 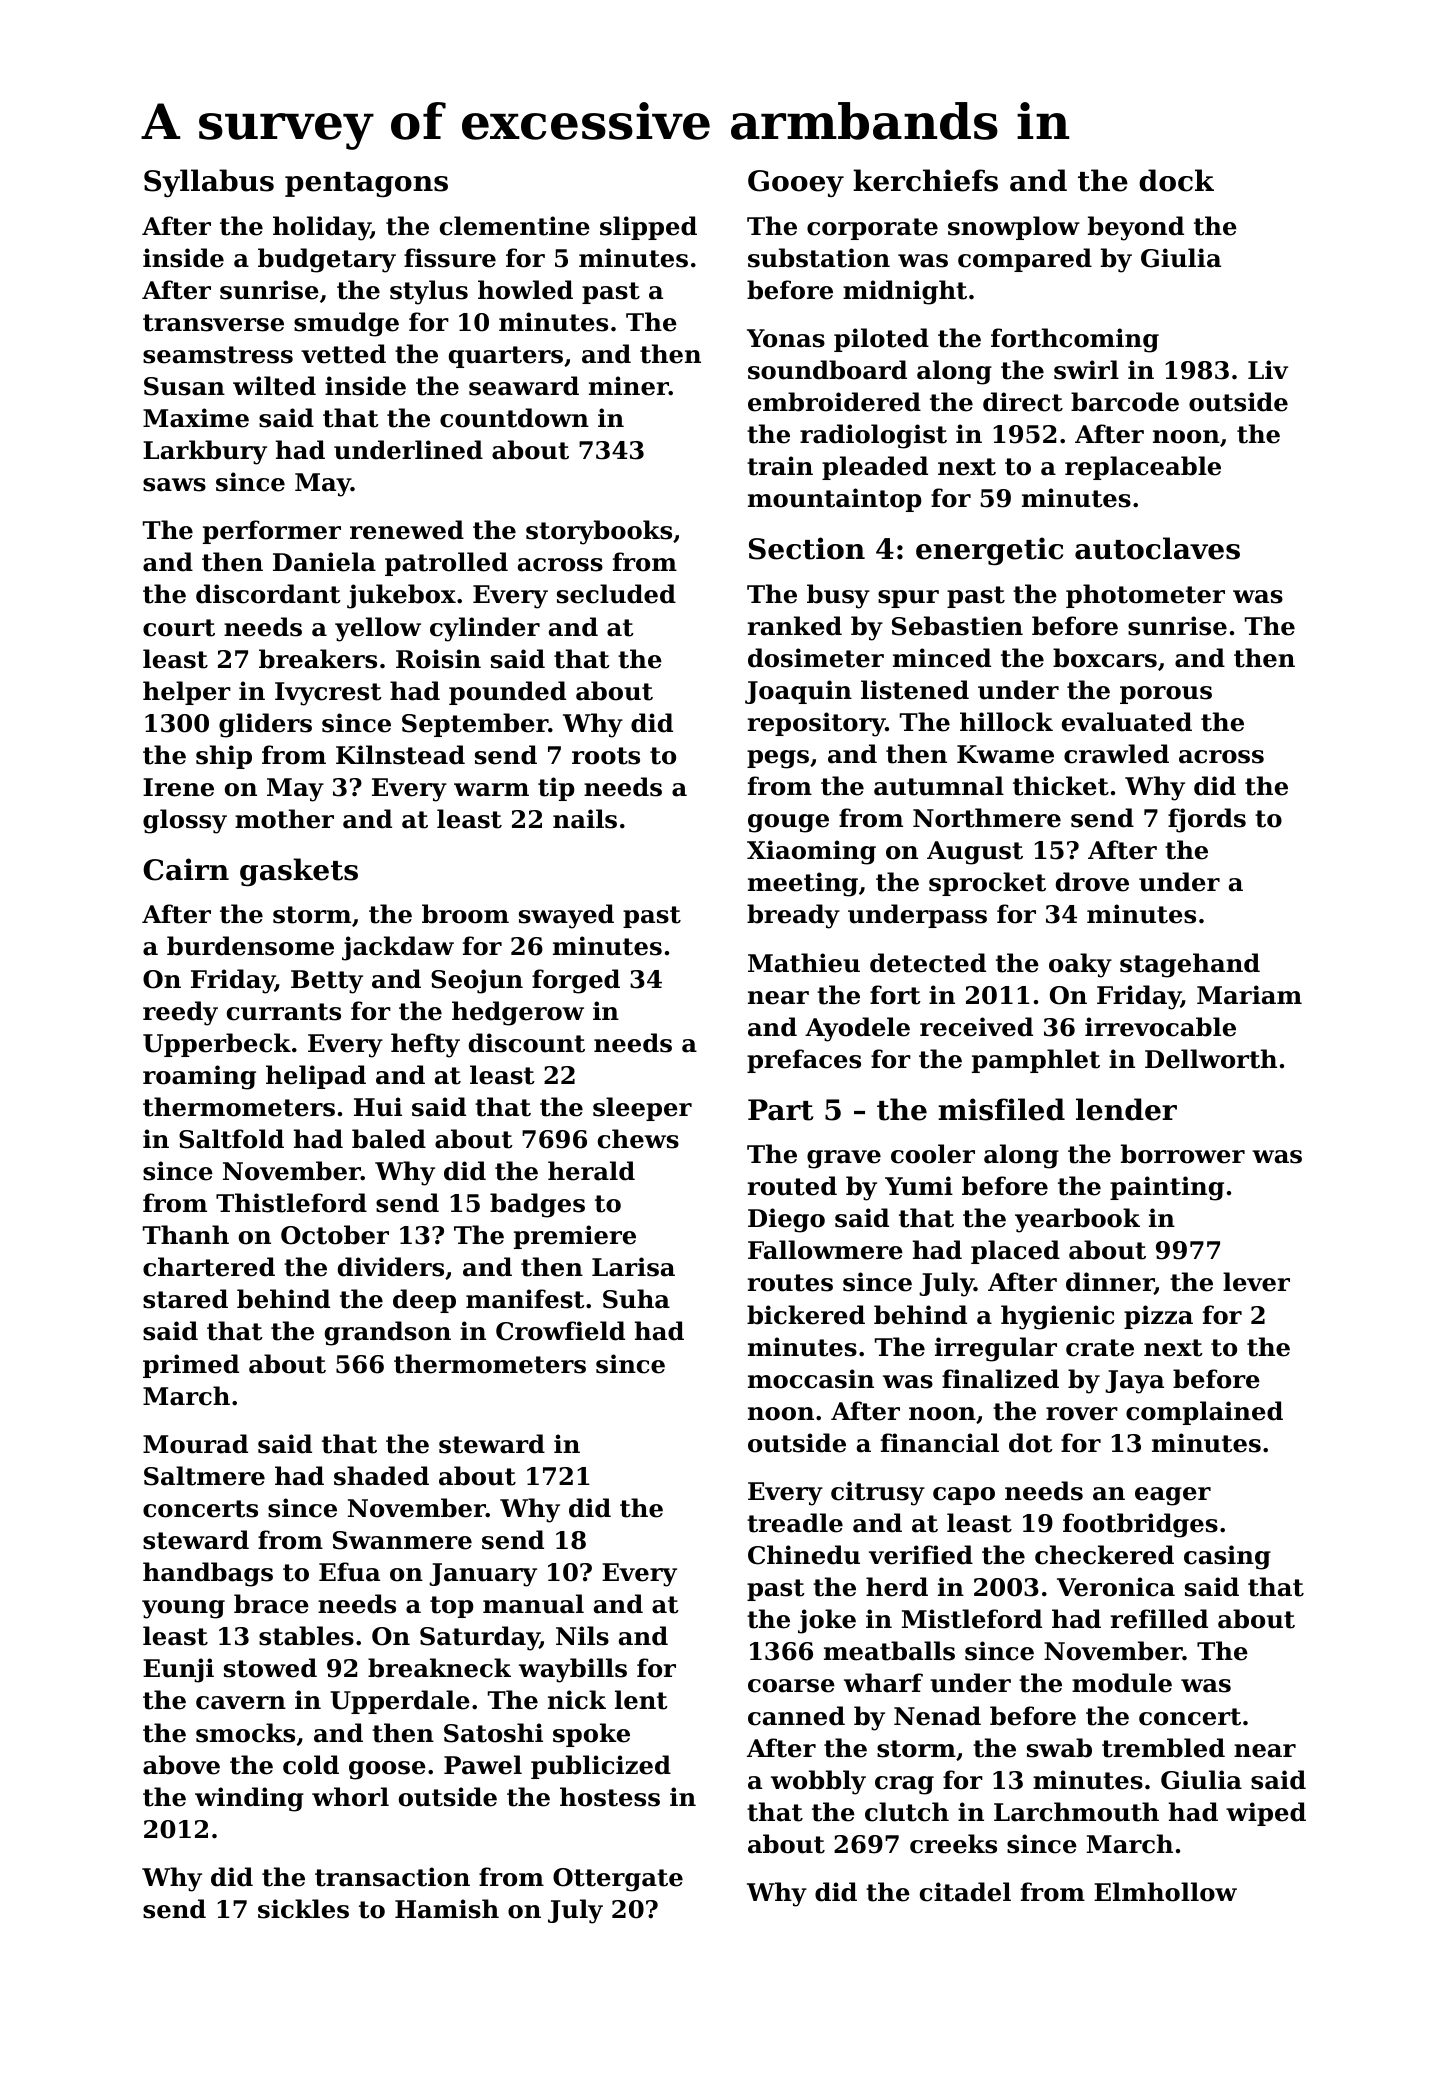 What do you see at coordinates (965, 1892) in the screenshot?
I see `citadel` at bounding box center [965, 1892].
